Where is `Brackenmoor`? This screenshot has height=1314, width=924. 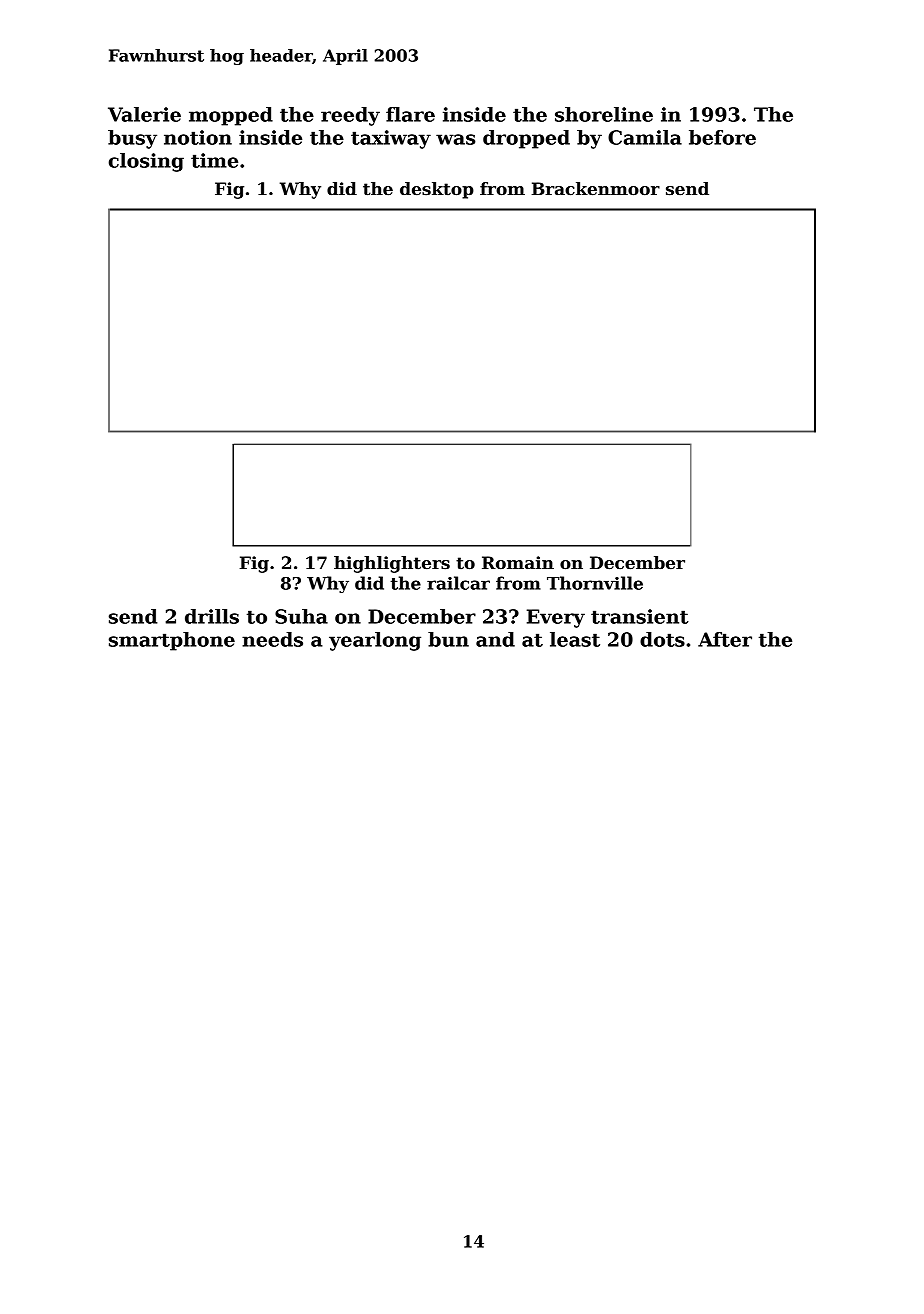
Brackenmoor is located at coordinates (596, 189).
